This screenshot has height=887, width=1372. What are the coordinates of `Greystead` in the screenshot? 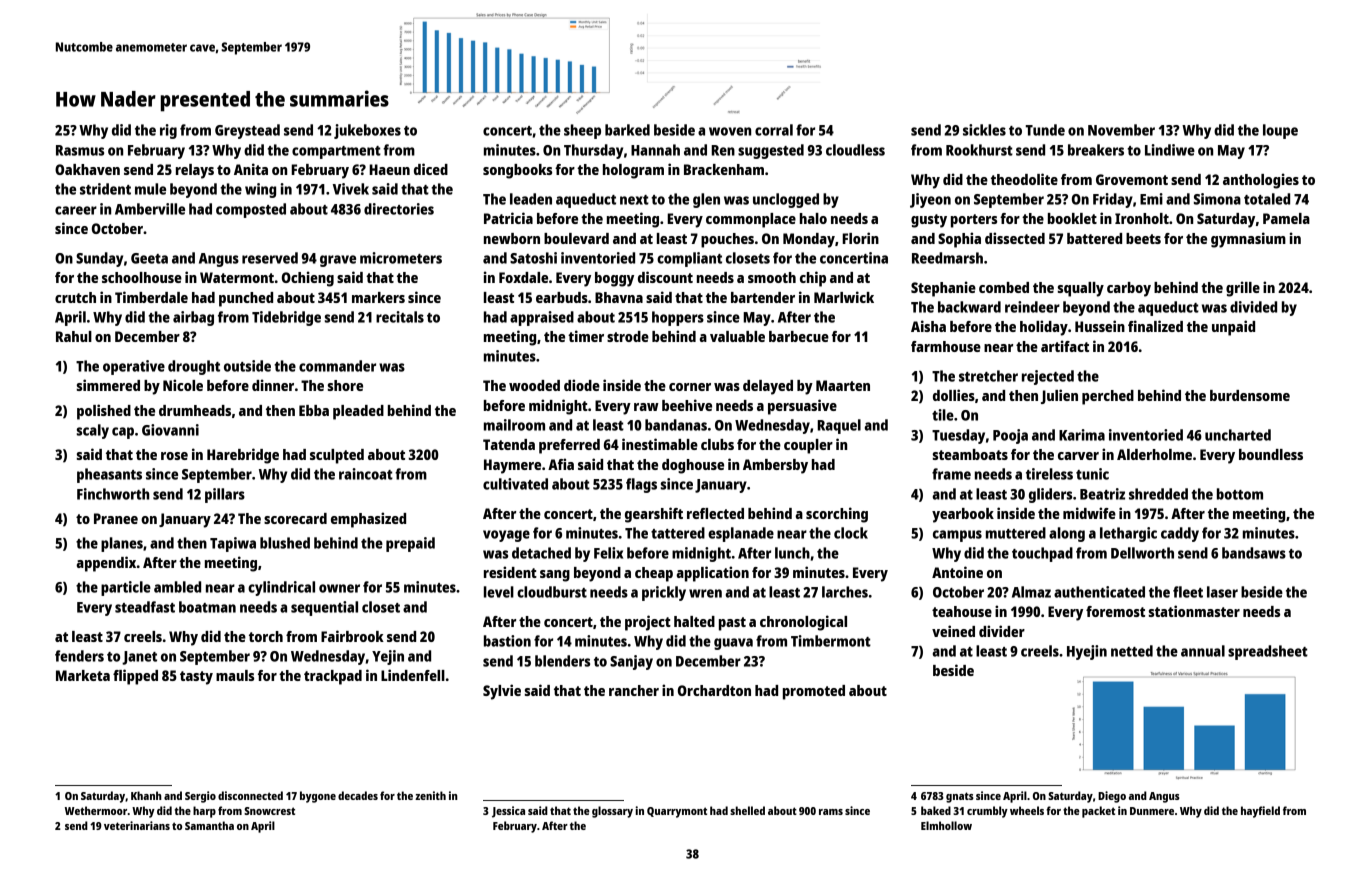 It's located at (247, 131).
